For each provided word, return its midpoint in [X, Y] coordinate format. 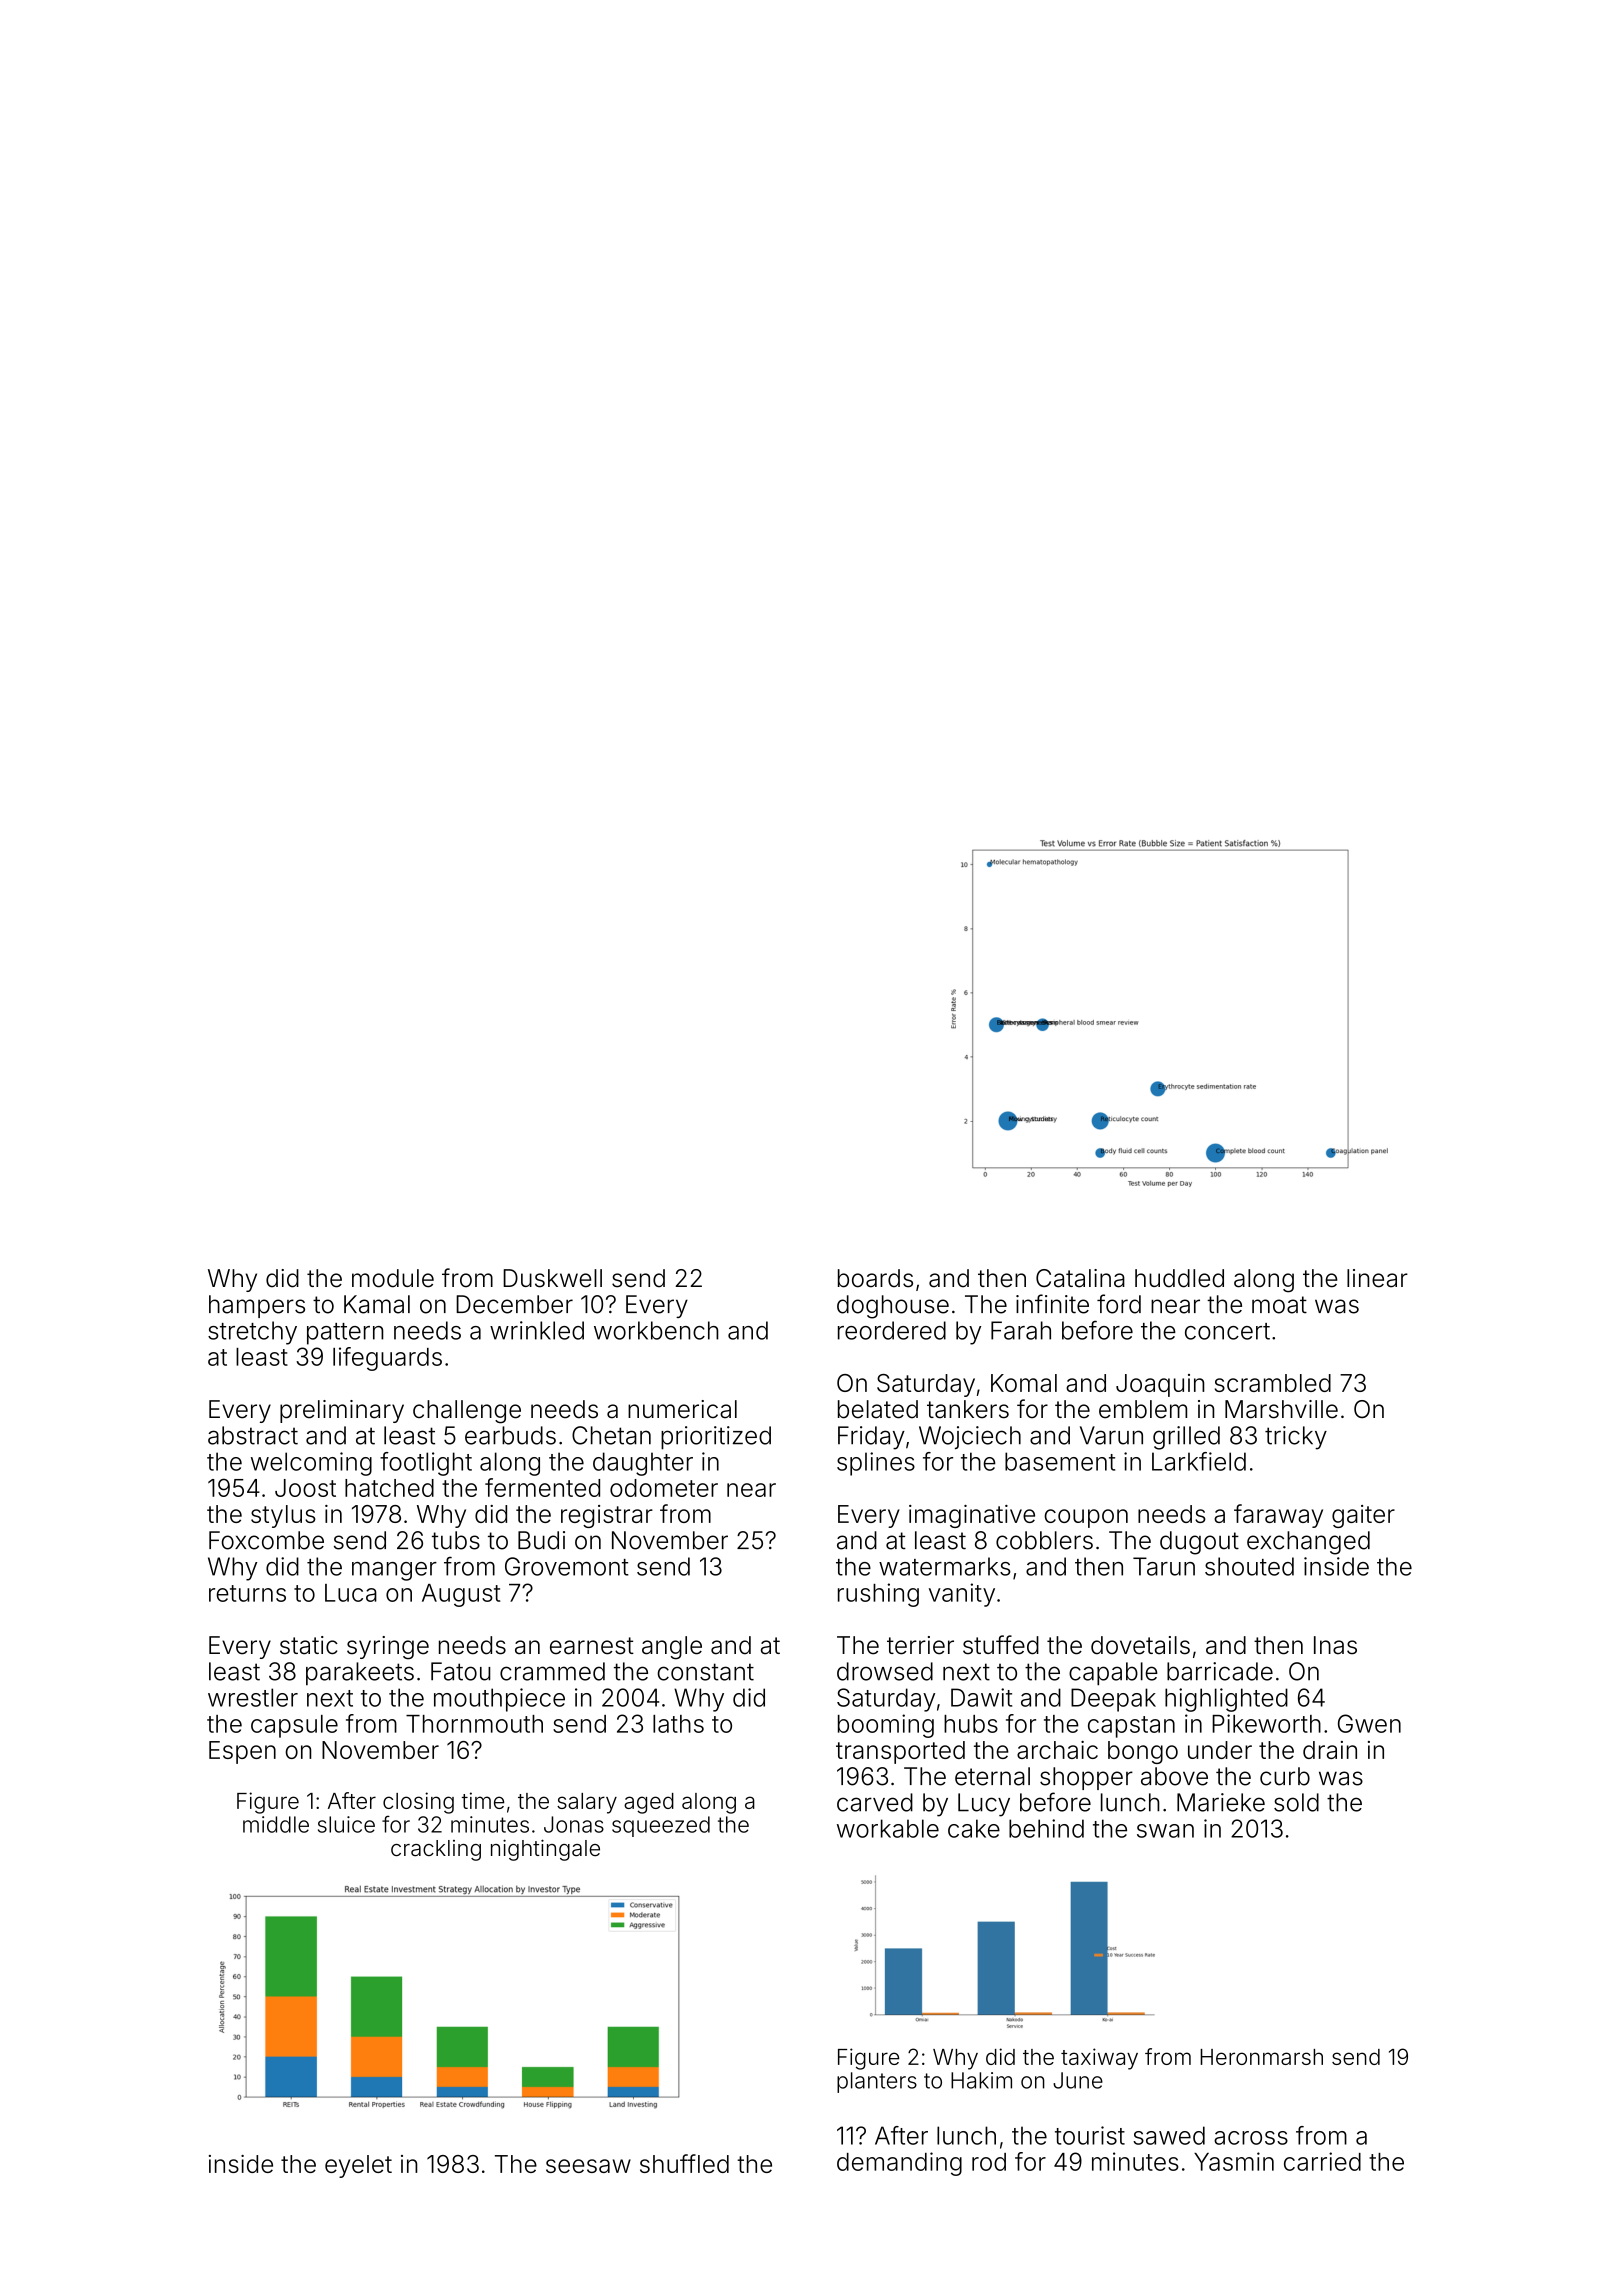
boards [875, 1278]
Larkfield [1199, 1461]
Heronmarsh [1261, 2057]
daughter [643, 1464]
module [393, 1278]
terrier [920, 1645]
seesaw [588, 2166]
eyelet [358, 2166]
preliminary [342, 1411]
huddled [1179, 1278]
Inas [1335, 1645]
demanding [899, 2164]
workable [888, 1828]
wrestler [253, 1697]
